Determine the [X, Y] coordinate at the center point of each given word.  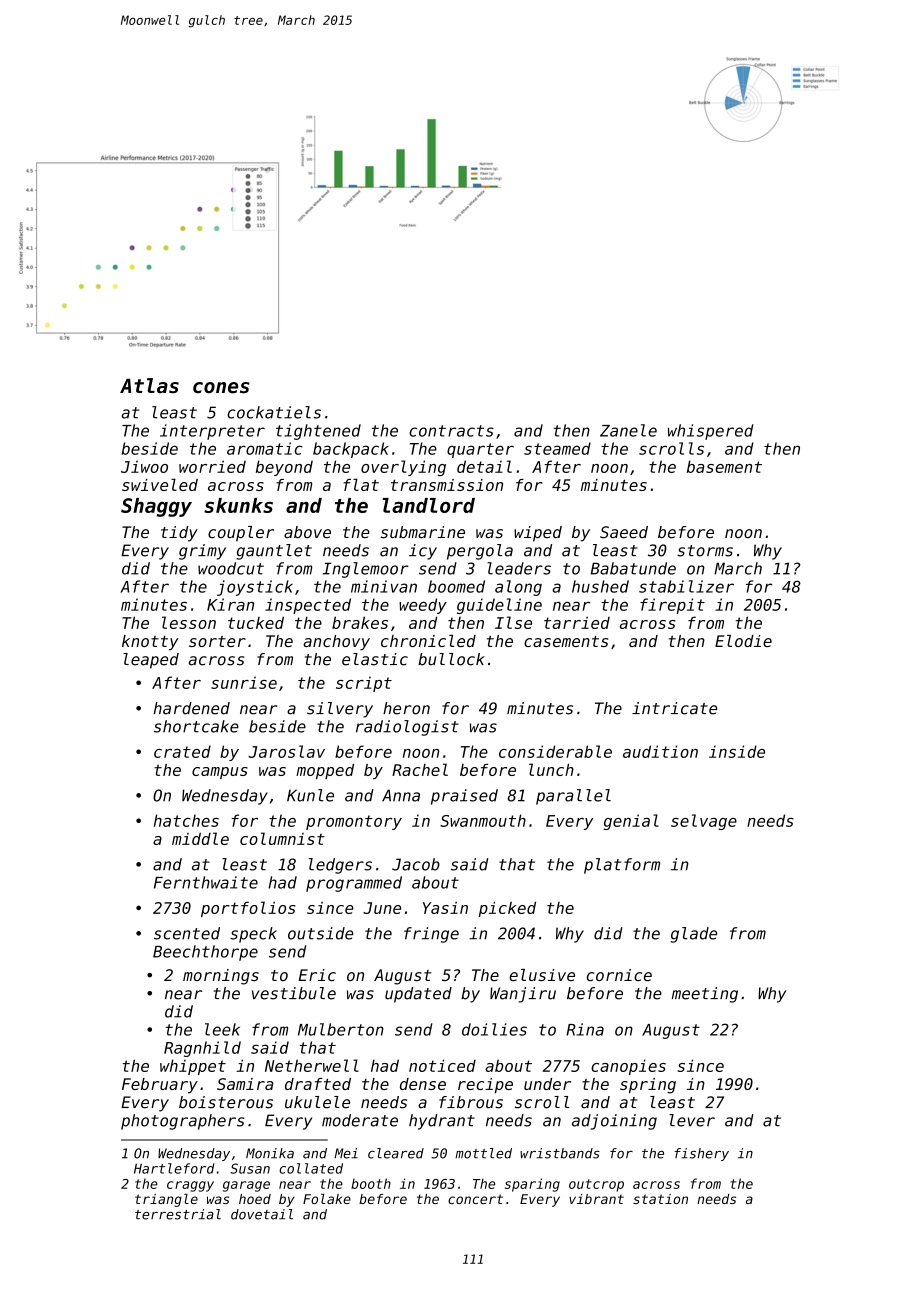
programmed [354, 884]
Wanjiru [523, 995]
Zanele [628, 430]
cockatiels [274, 412]
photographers [183, 1122]
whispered [710, 432]
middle [200, 838]
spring [648, 1086]
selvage [704, 822]
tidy [179, 534]
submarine [423, 532]
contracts [451, 431]
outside [321, 933]
